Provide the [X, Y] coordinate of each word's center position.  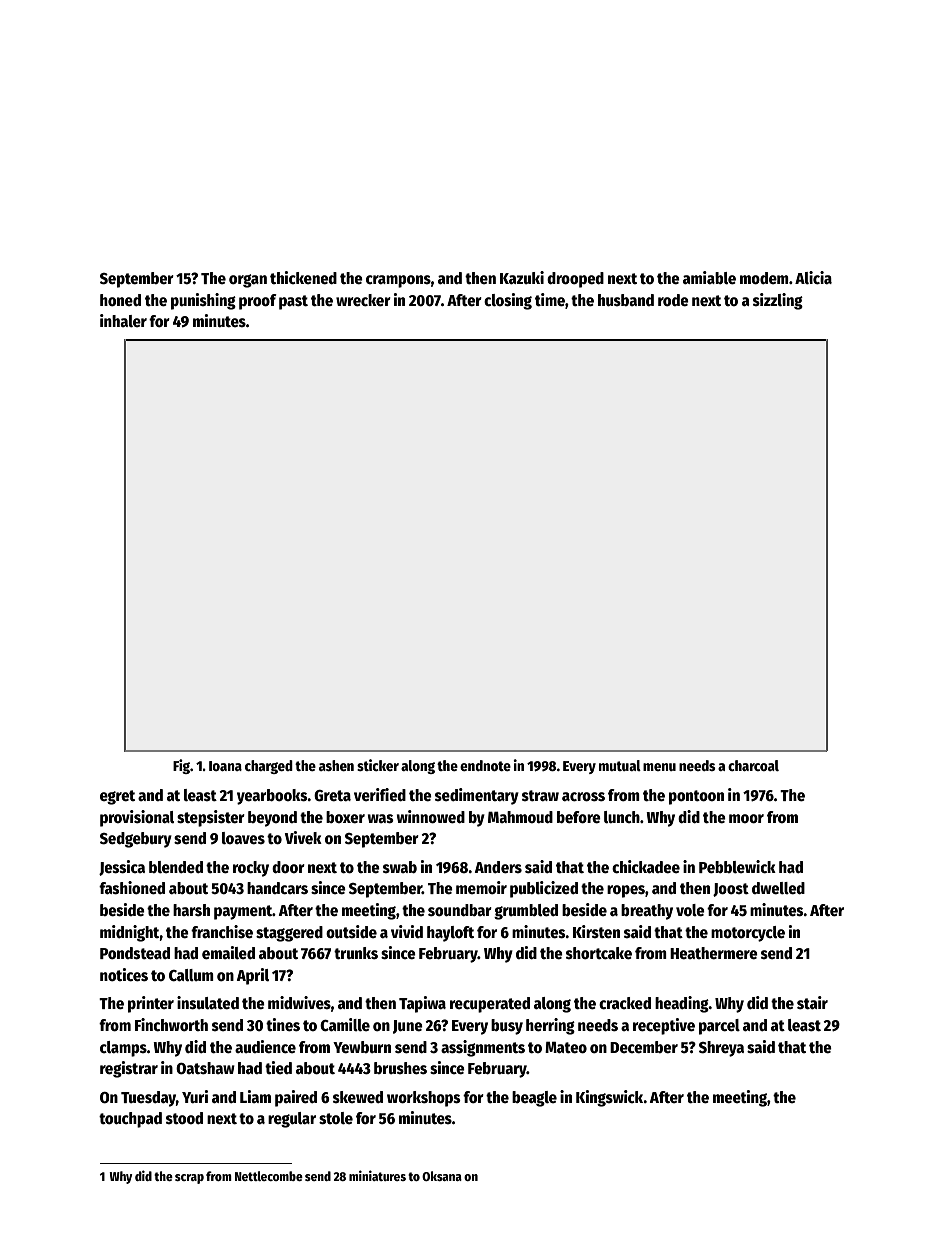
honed [120, 300]
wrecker [363, 300]
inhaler [123, 320]
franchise [222, 932]
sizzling [778, 301]
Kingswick [610, 1098]
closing [508, 301]
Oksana [442, 1176]
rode [673, 300]
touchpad [130, 1120]
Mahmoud [520, 817]
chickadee [646, 866]
